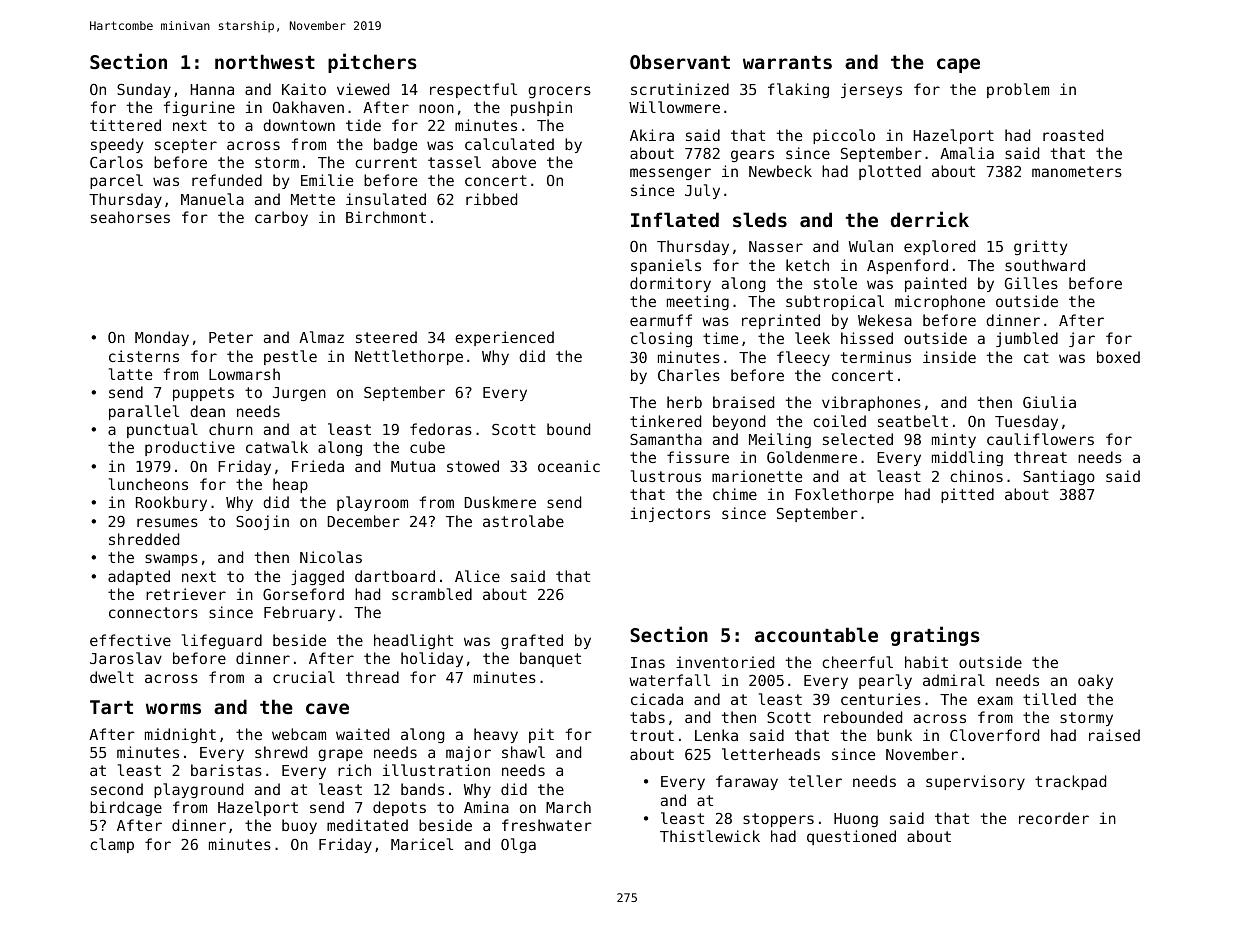 Image resolution: width=1233 pixels, height=952 pixels. Describe the element at coordinates (958, 65) in the screenshot. I see `cape` at that location.
